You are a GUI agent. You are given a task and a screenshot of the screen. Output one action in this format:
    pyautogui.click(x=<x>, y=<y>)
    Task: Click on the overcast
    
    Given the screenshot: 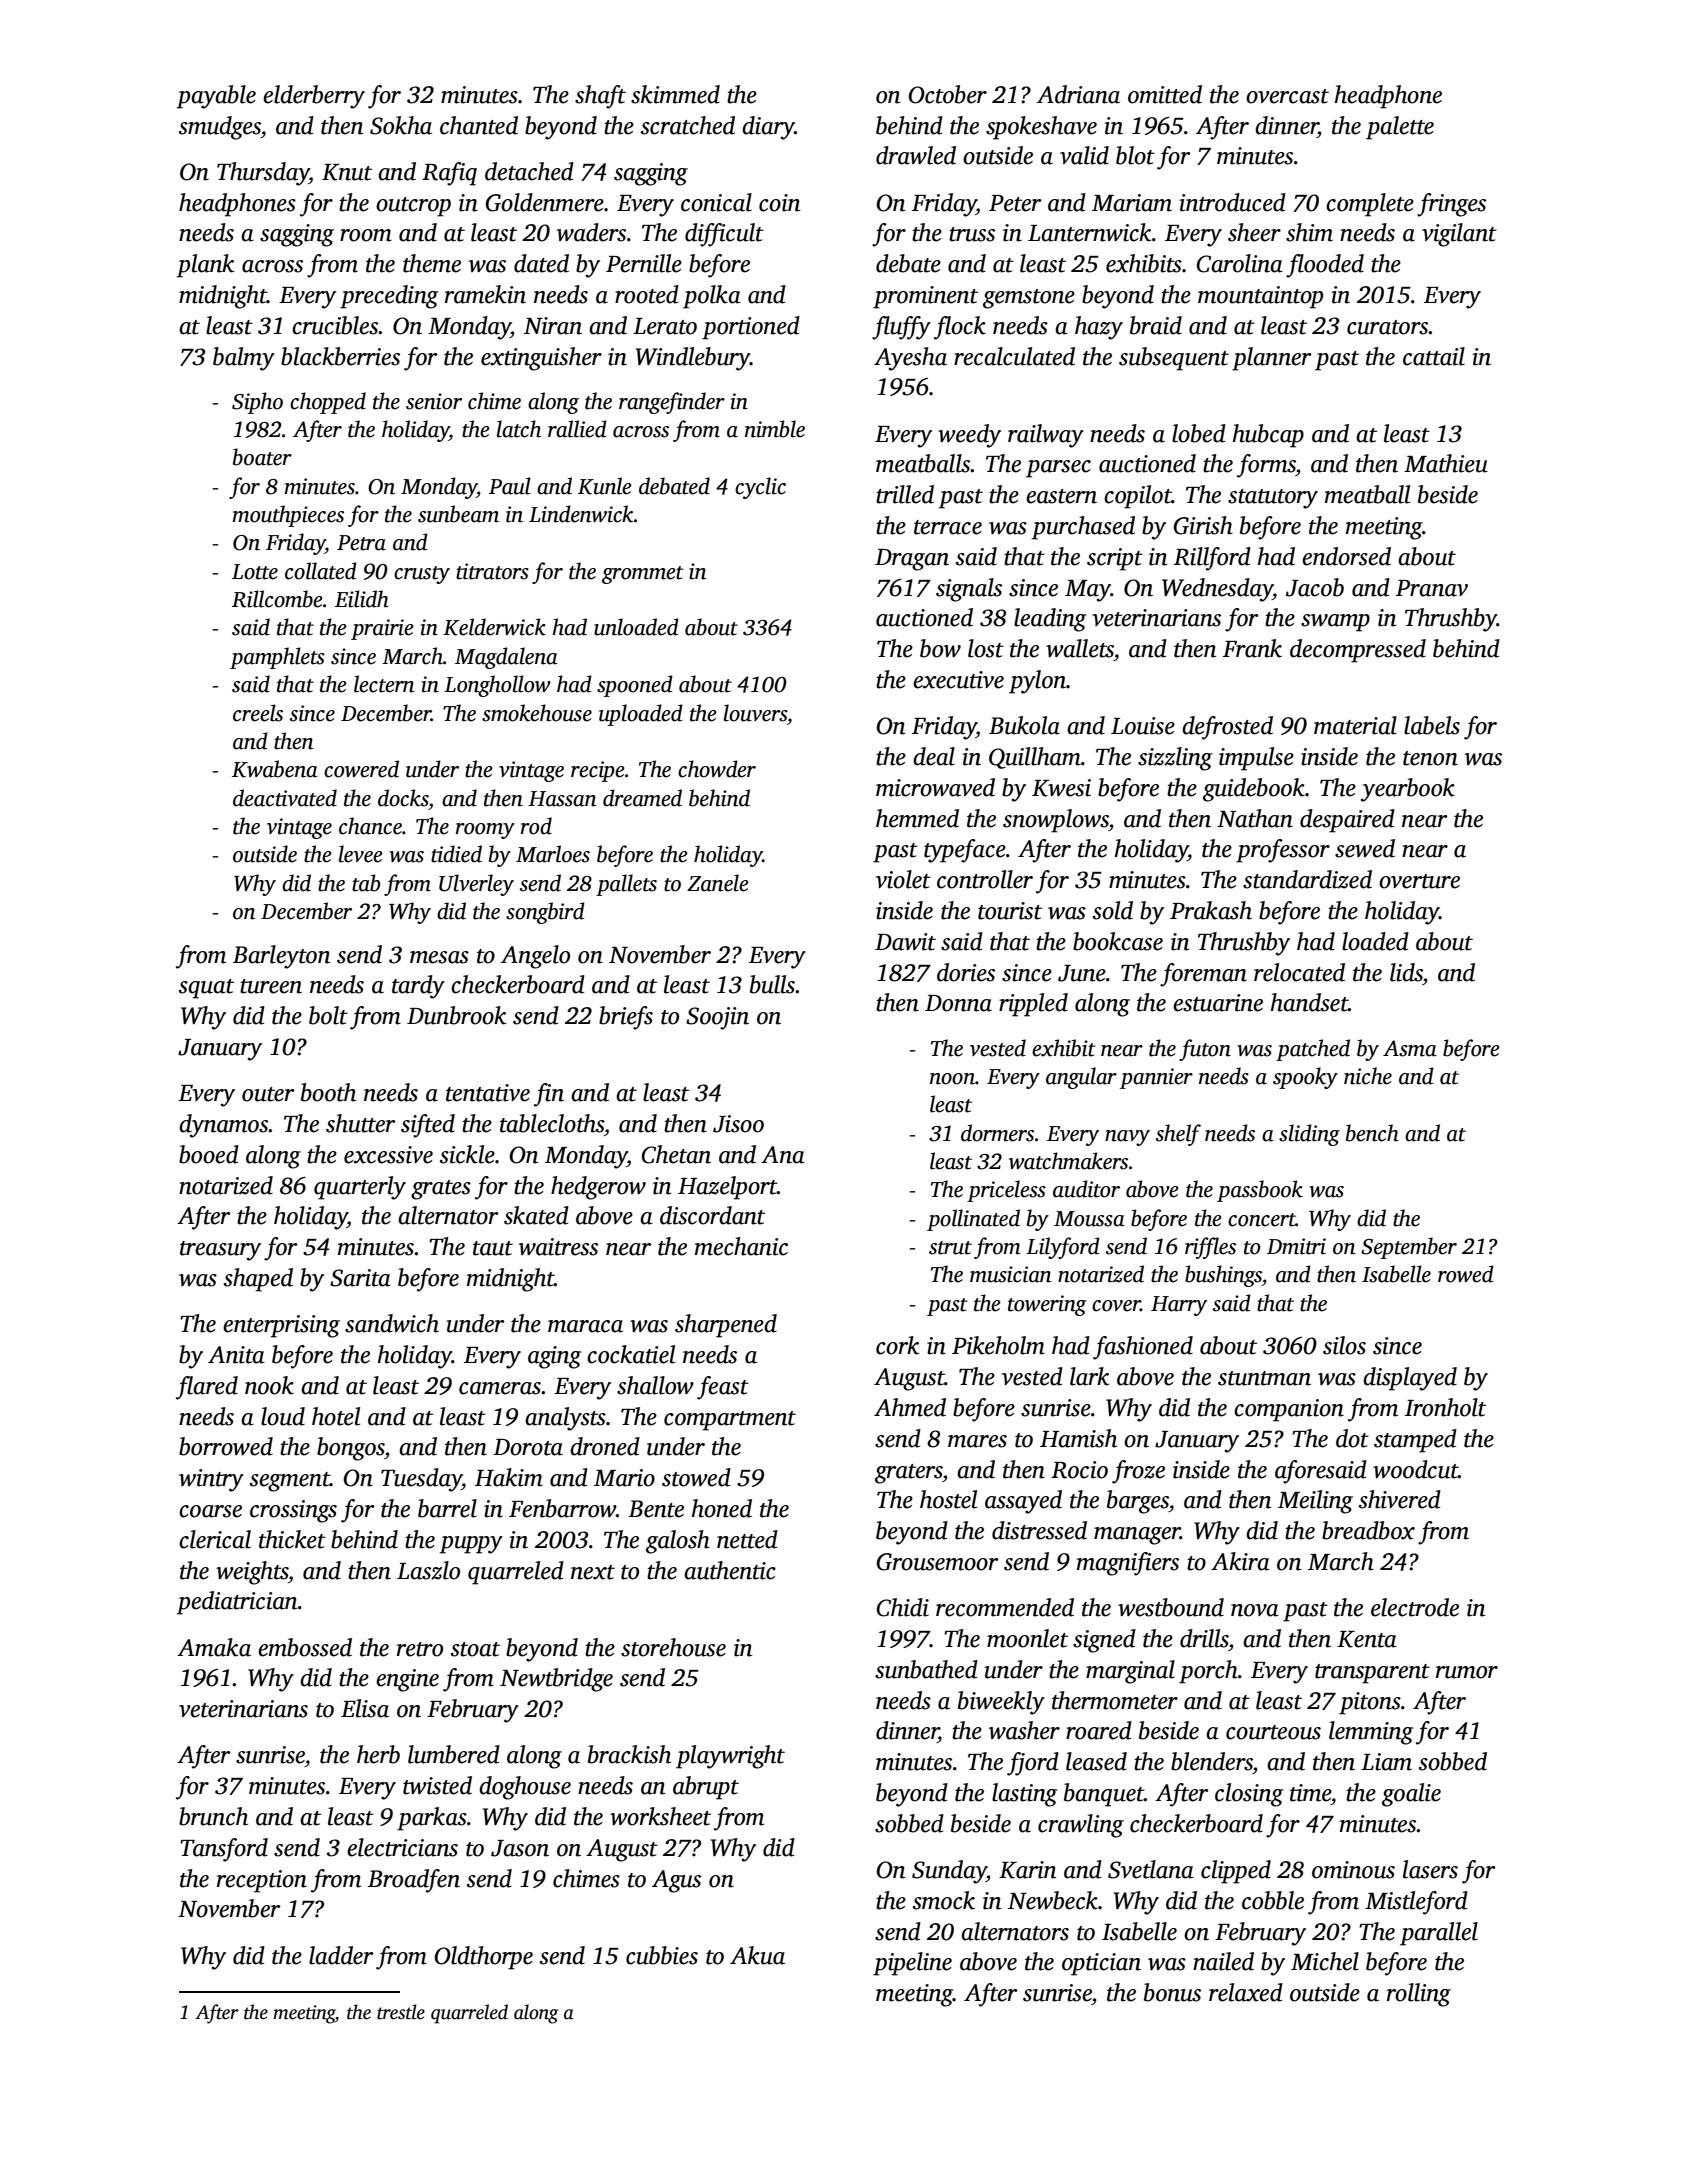 What is the action you would take?
    pyautogui.click(x=1287, y=96)
